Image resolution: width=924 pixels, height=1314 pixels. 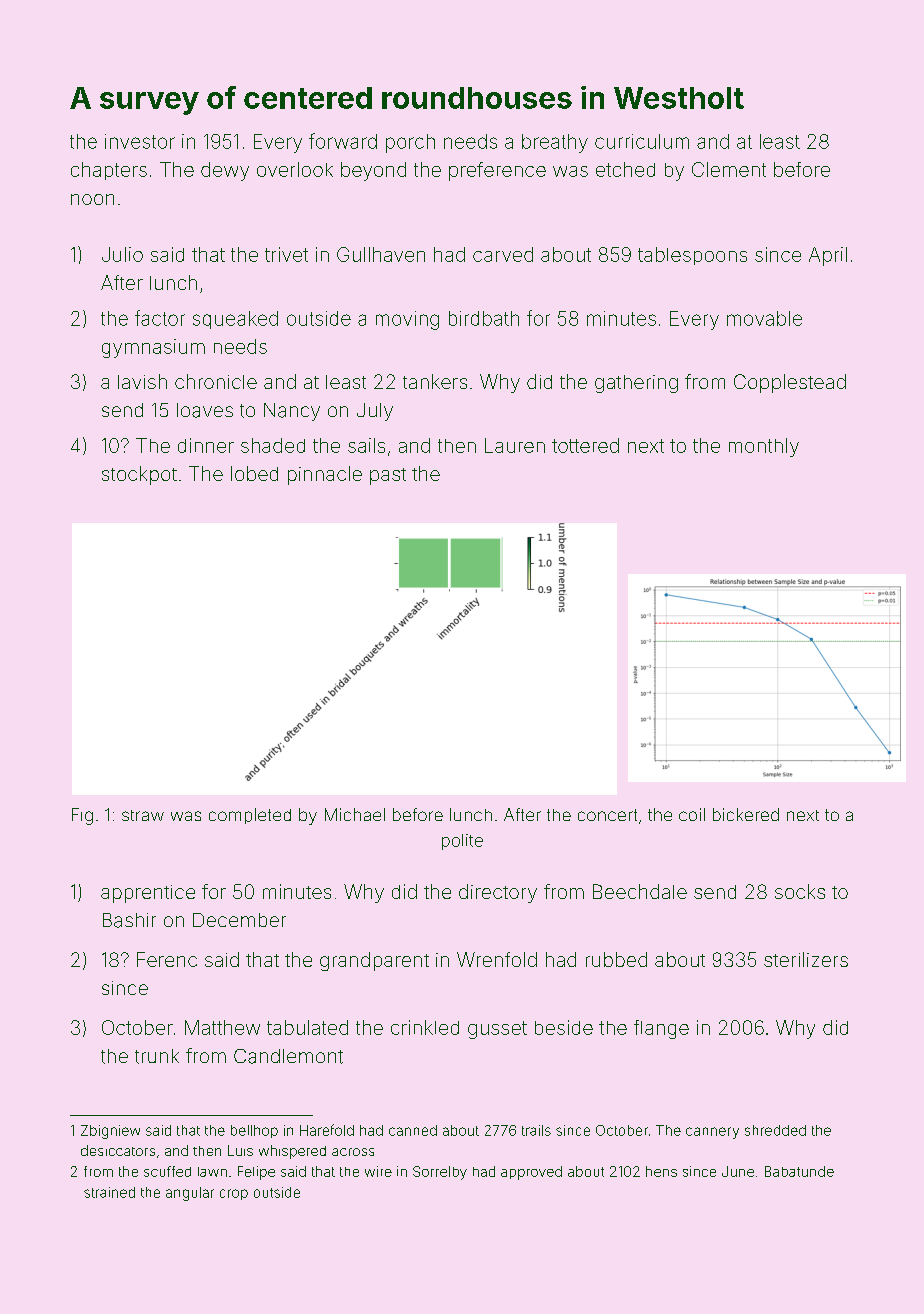 What do you see at coordinates (729, 169) in the image?
I see `Clement` at bounding box center [729, 169].
